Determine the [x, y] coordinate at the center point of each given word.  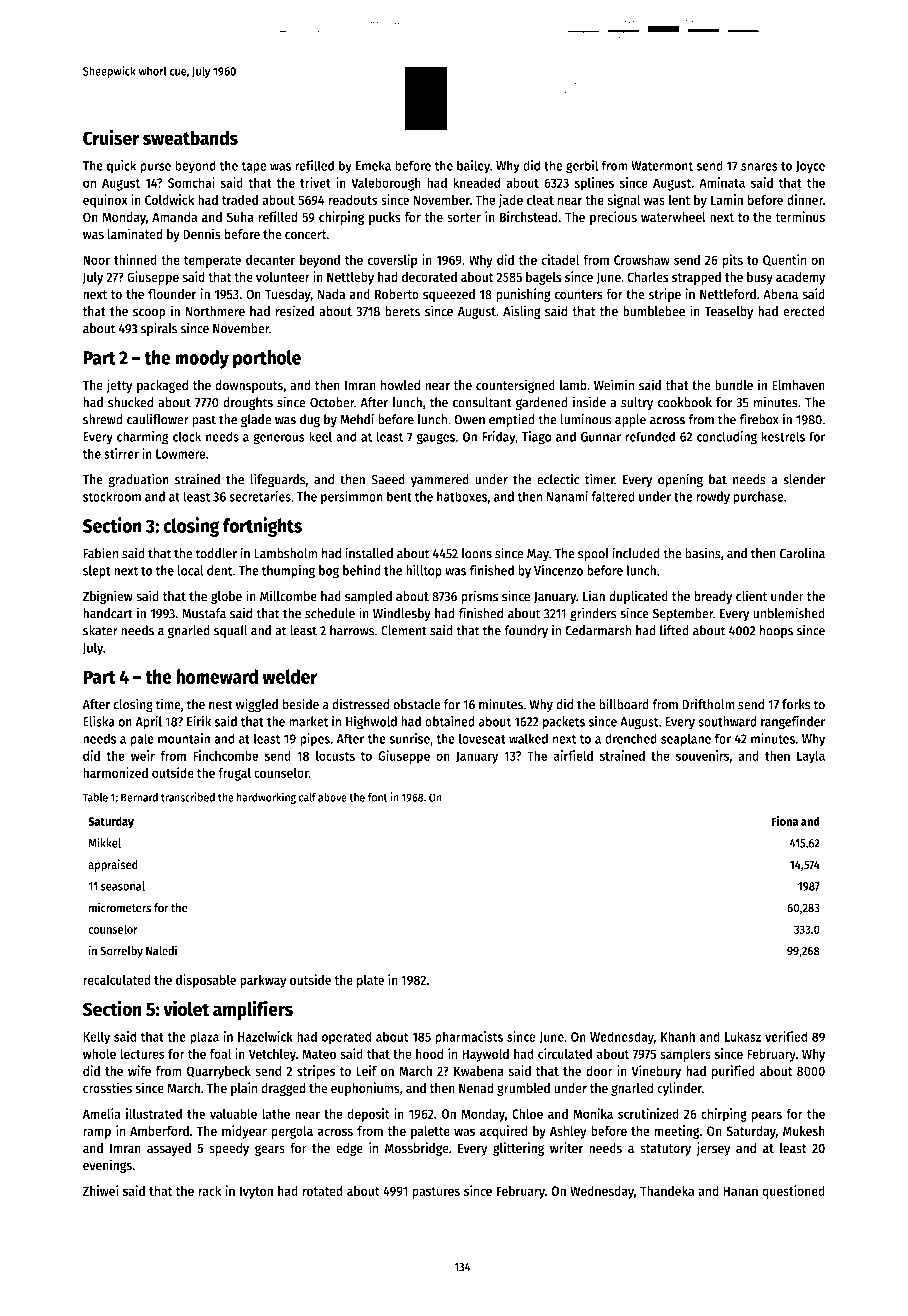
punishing [523, 295]
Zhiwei [100, 1190]
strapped [696, 278]
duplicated [638, 597]
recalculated [117, 979]
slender [804, 479]
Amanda [174, 217]
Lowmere [181, 454]
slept [97, 572]
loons [477, 553]
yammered [440, 480]
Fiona [784, 821]
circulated [565, 1053]
